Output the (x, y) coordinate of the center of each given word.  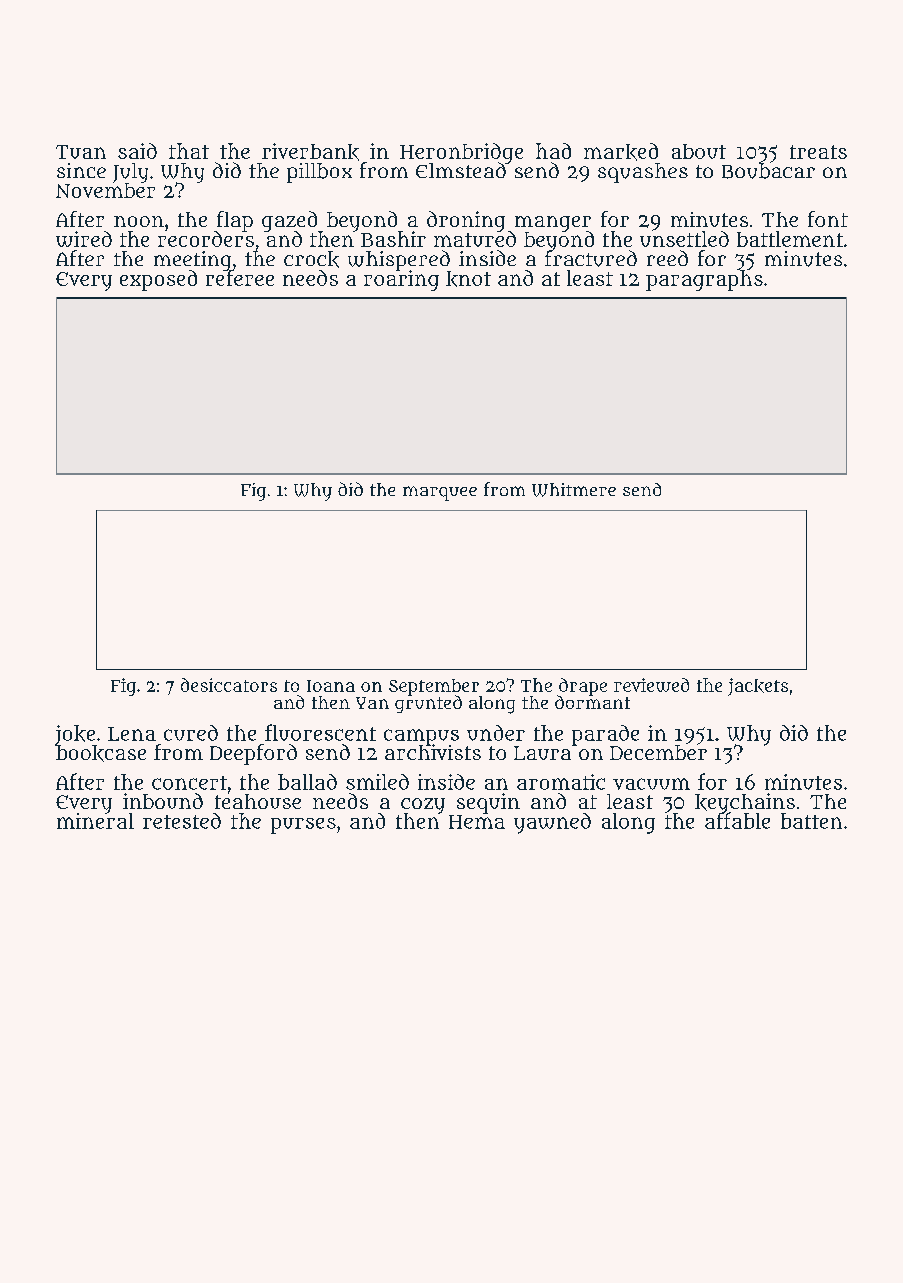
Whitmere (574, 490)
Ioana (331, 686)
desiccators (229, 685)
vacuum (651, 784)
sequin (488, 803)
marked (621, 152)
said (137, 151)
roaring (401, 281)
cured (191, 733)
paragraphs (704, 281)
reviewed (651, 685)
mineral (95, 821)
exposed (158, 280)
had (553, 151)
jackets (758, 687)
